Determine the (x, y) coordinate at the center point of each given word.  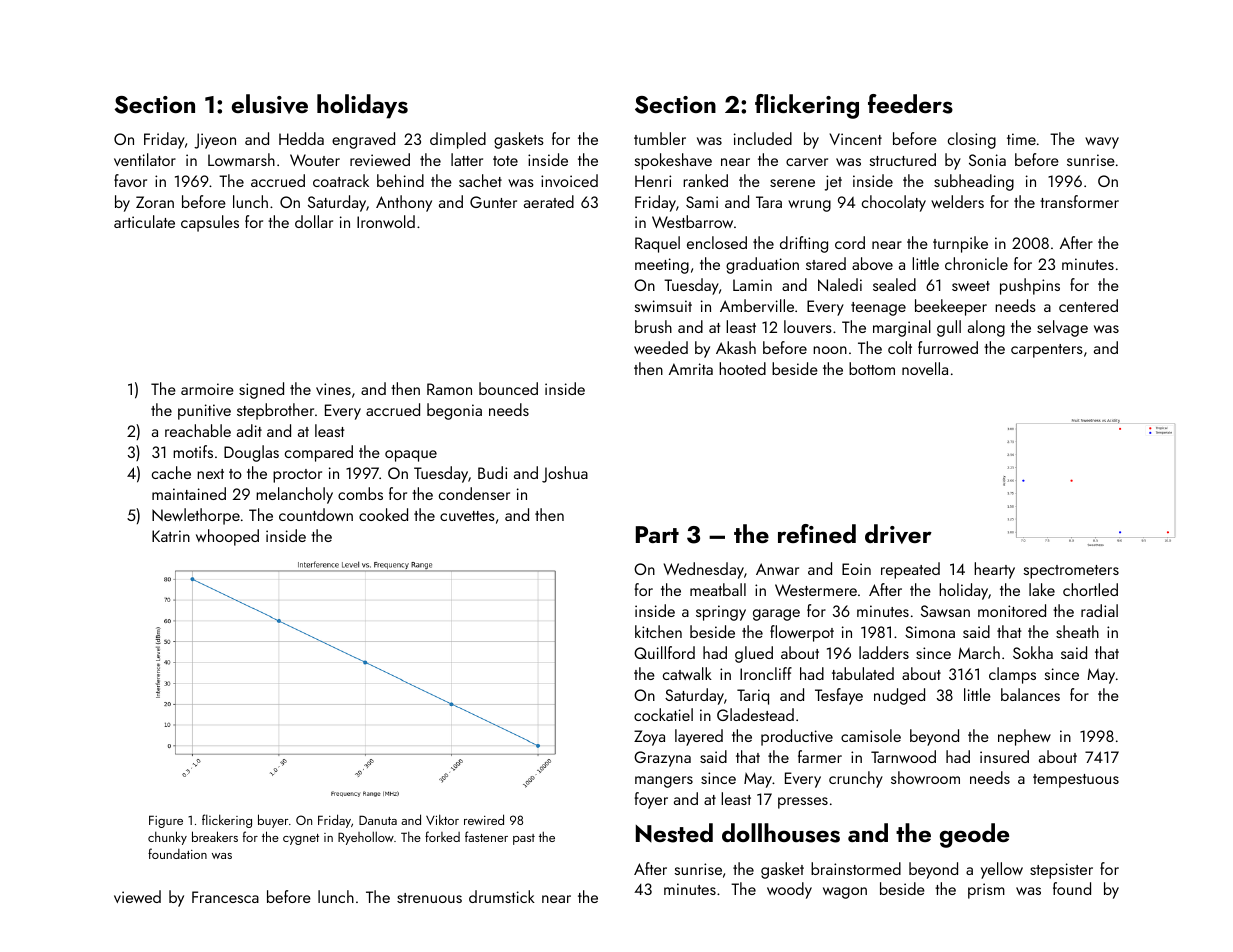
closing (972, 140)
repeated (910, 570)
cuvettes (467, 516)
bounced (508, 388)
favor (130, 180)
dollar (314, 221)
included (763, 138)
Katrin (171, 536)
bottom (872, 368)
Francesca (225, 897)
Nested (674, 833)
